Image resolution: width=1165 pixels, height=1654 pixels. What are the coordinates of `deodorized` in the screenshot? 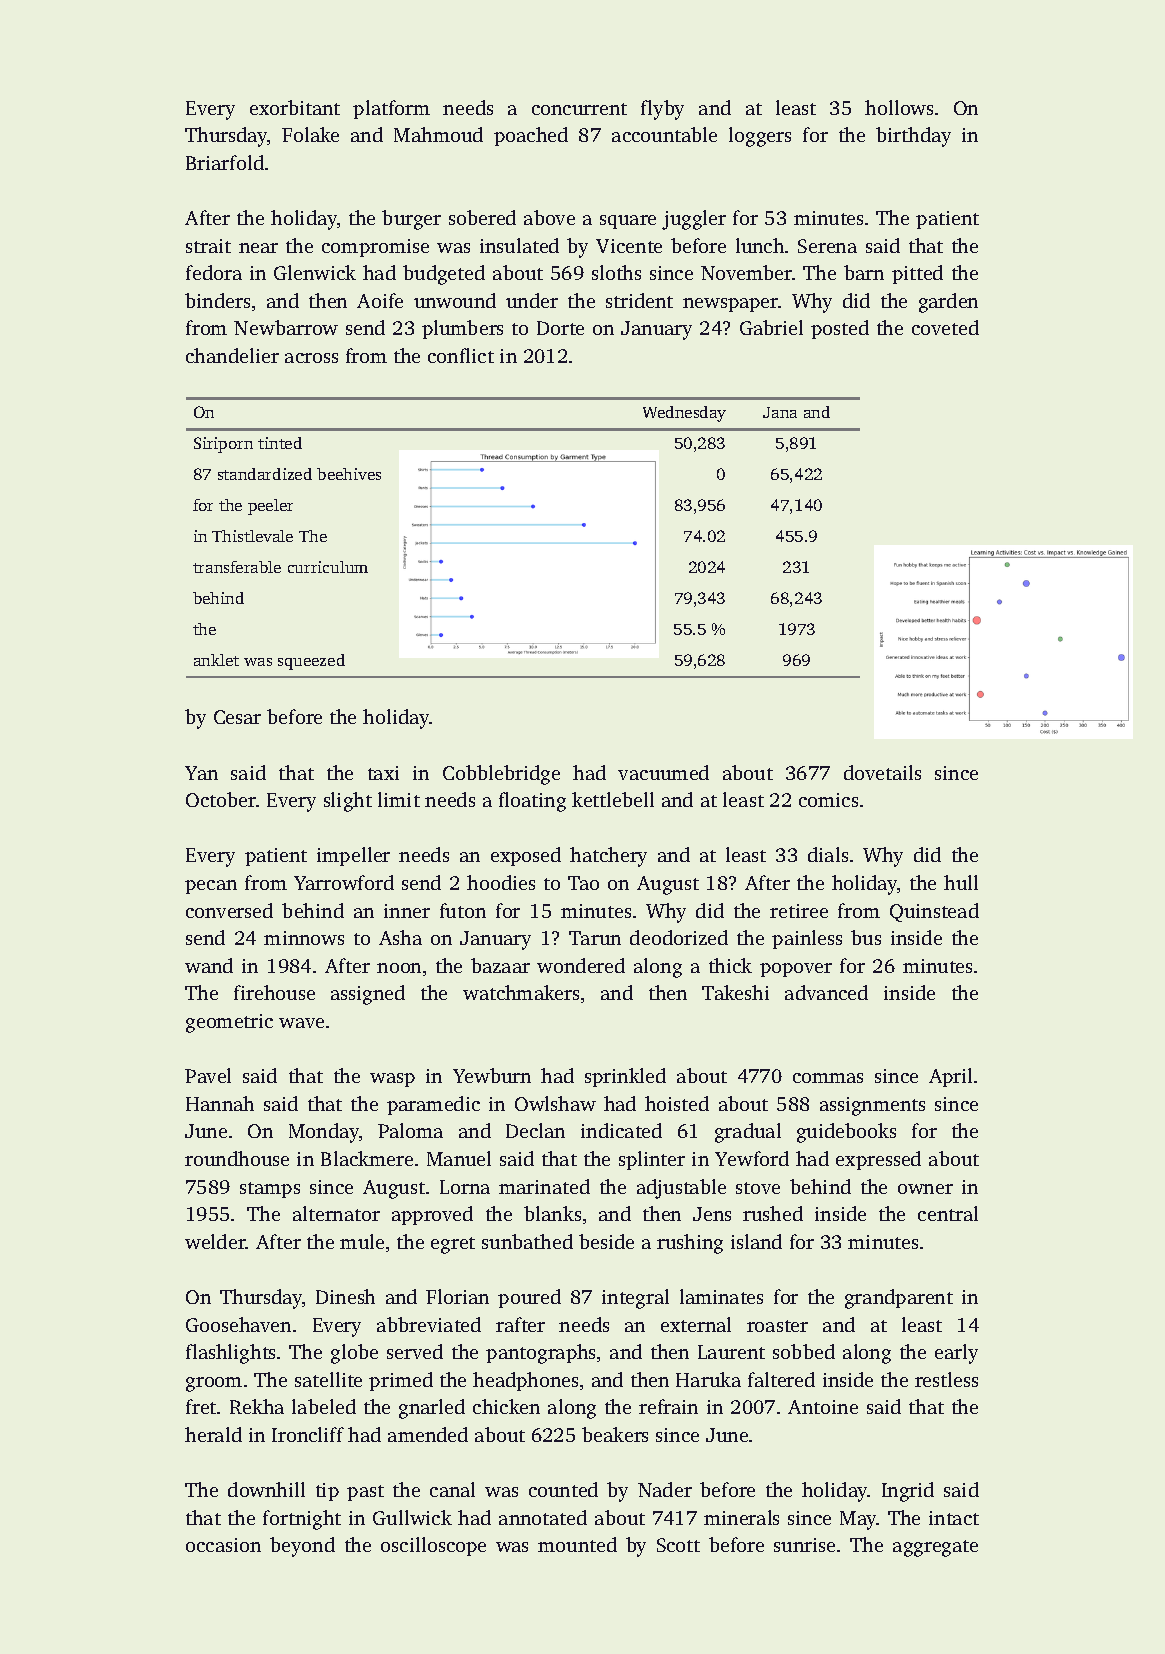 It's located at (679, 937).
